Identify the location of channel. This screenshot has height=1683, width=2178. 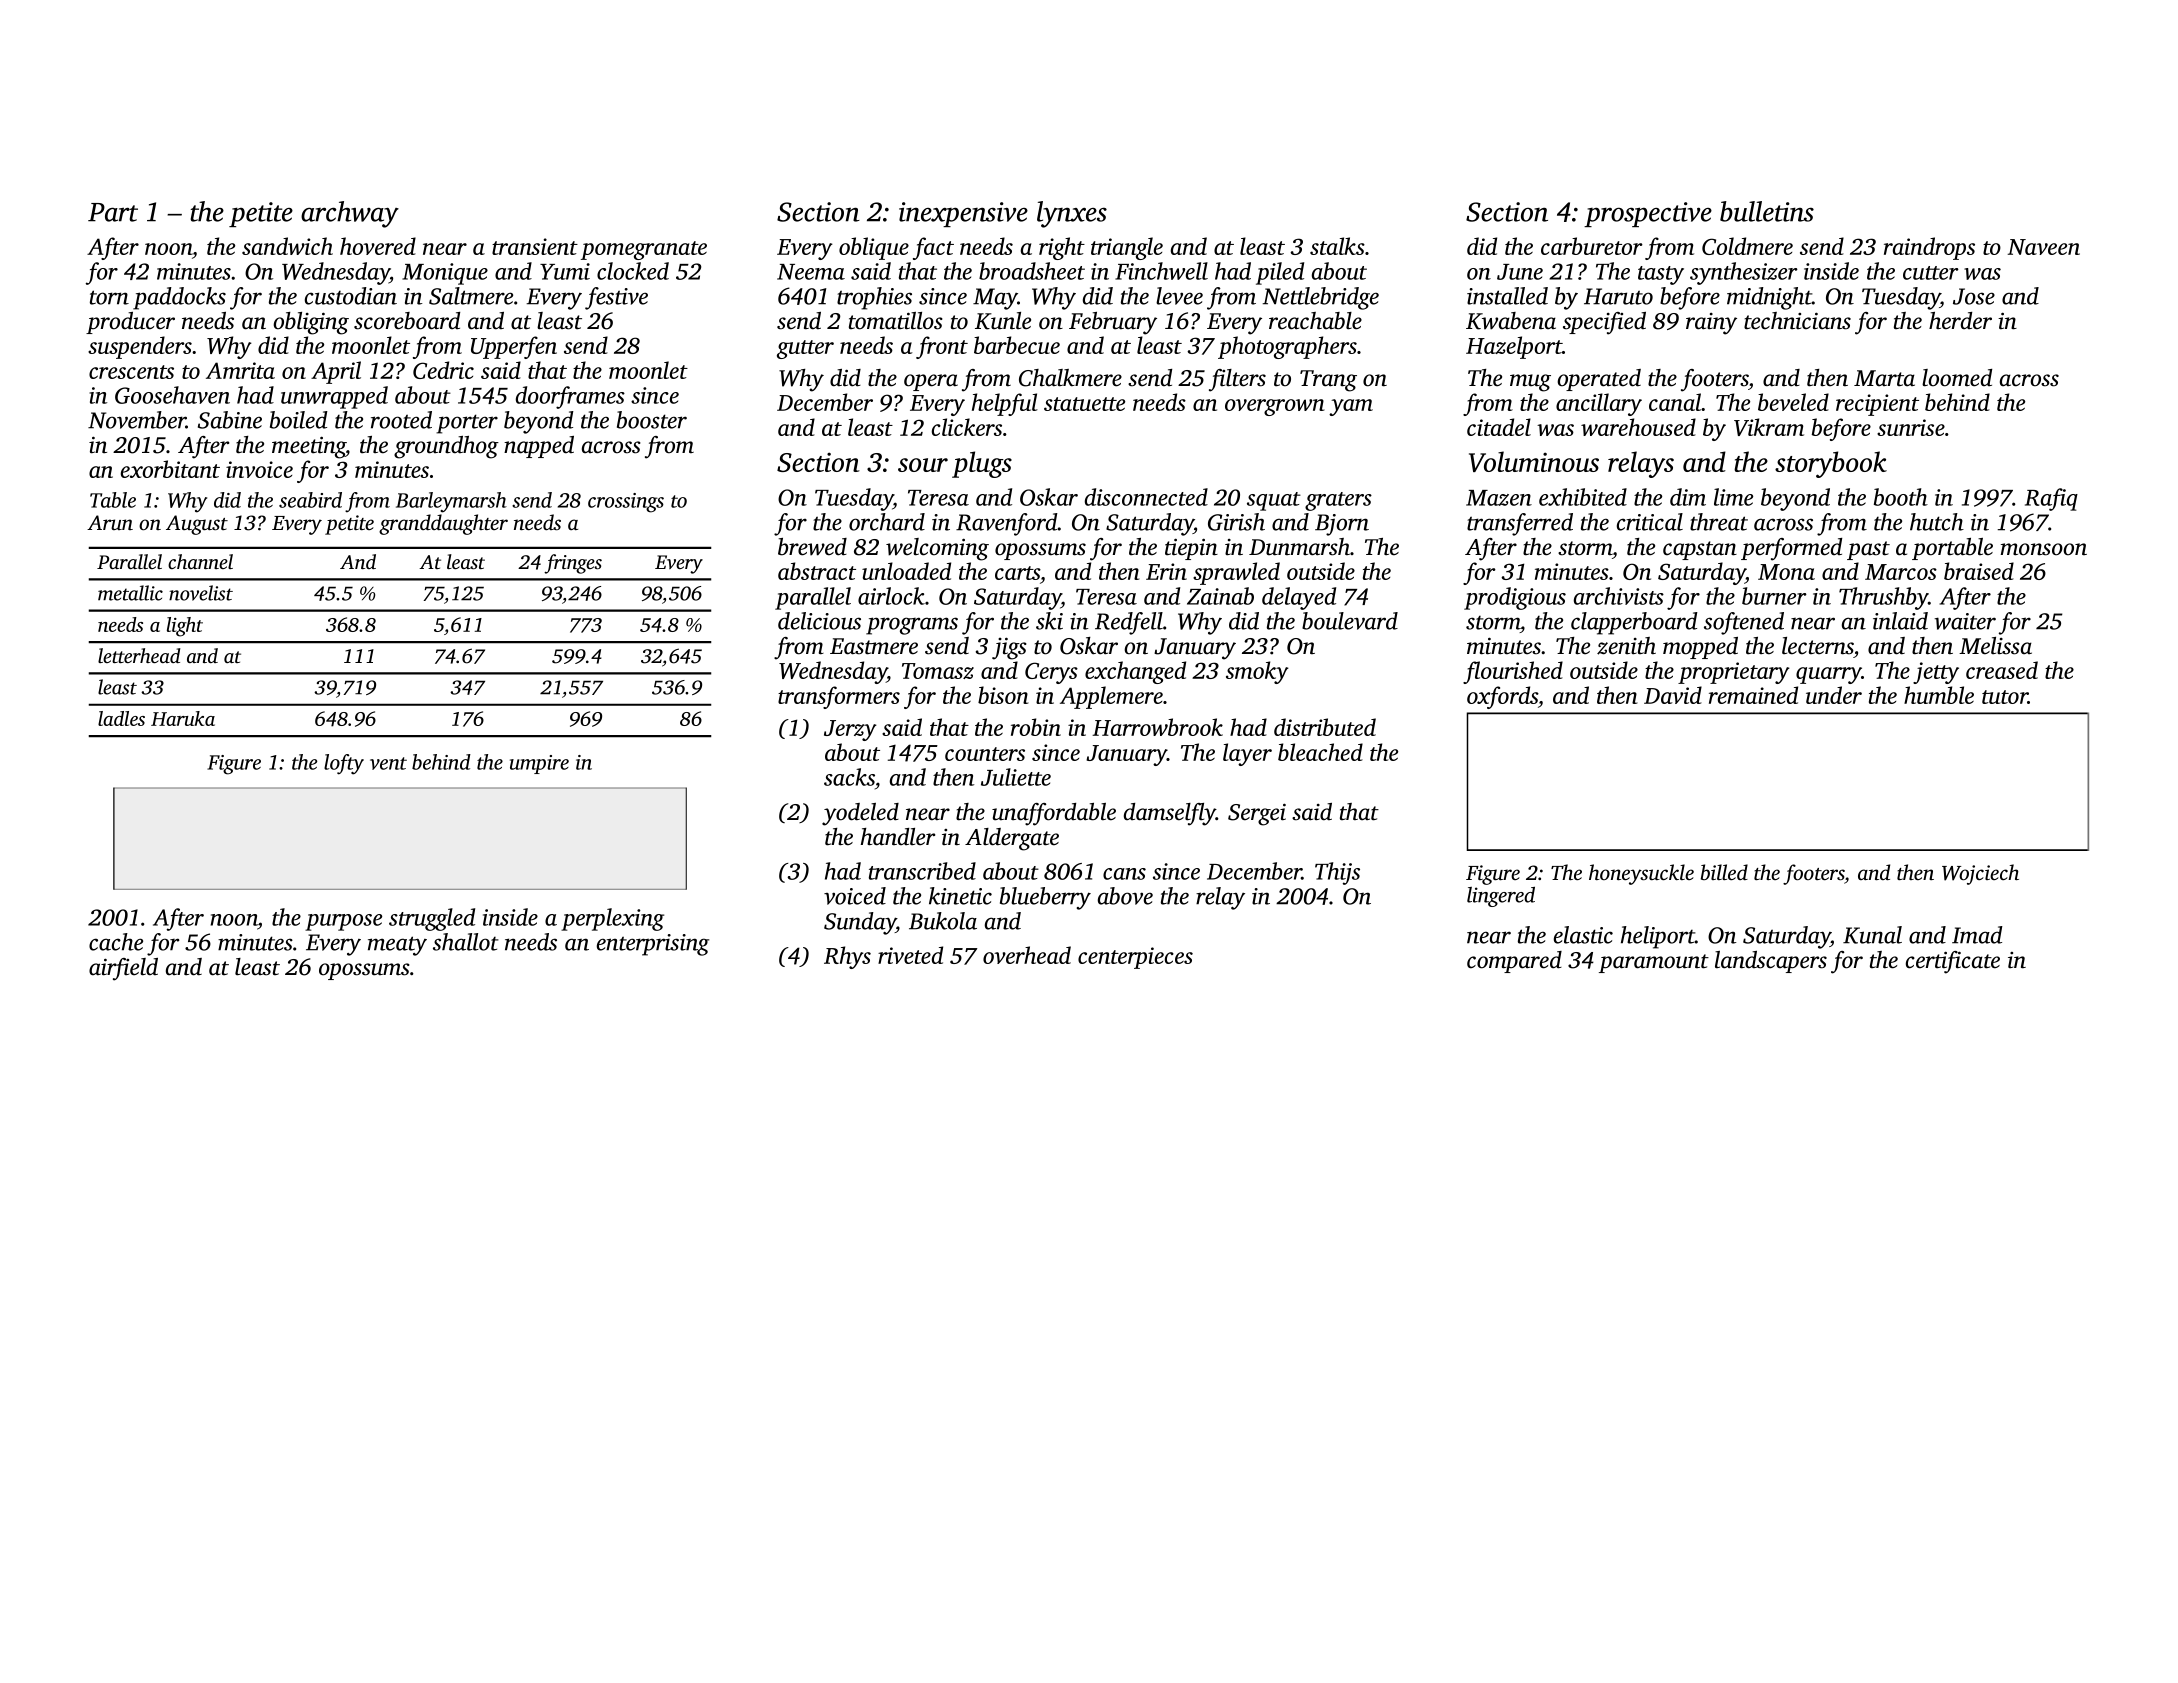
(200, 561).
